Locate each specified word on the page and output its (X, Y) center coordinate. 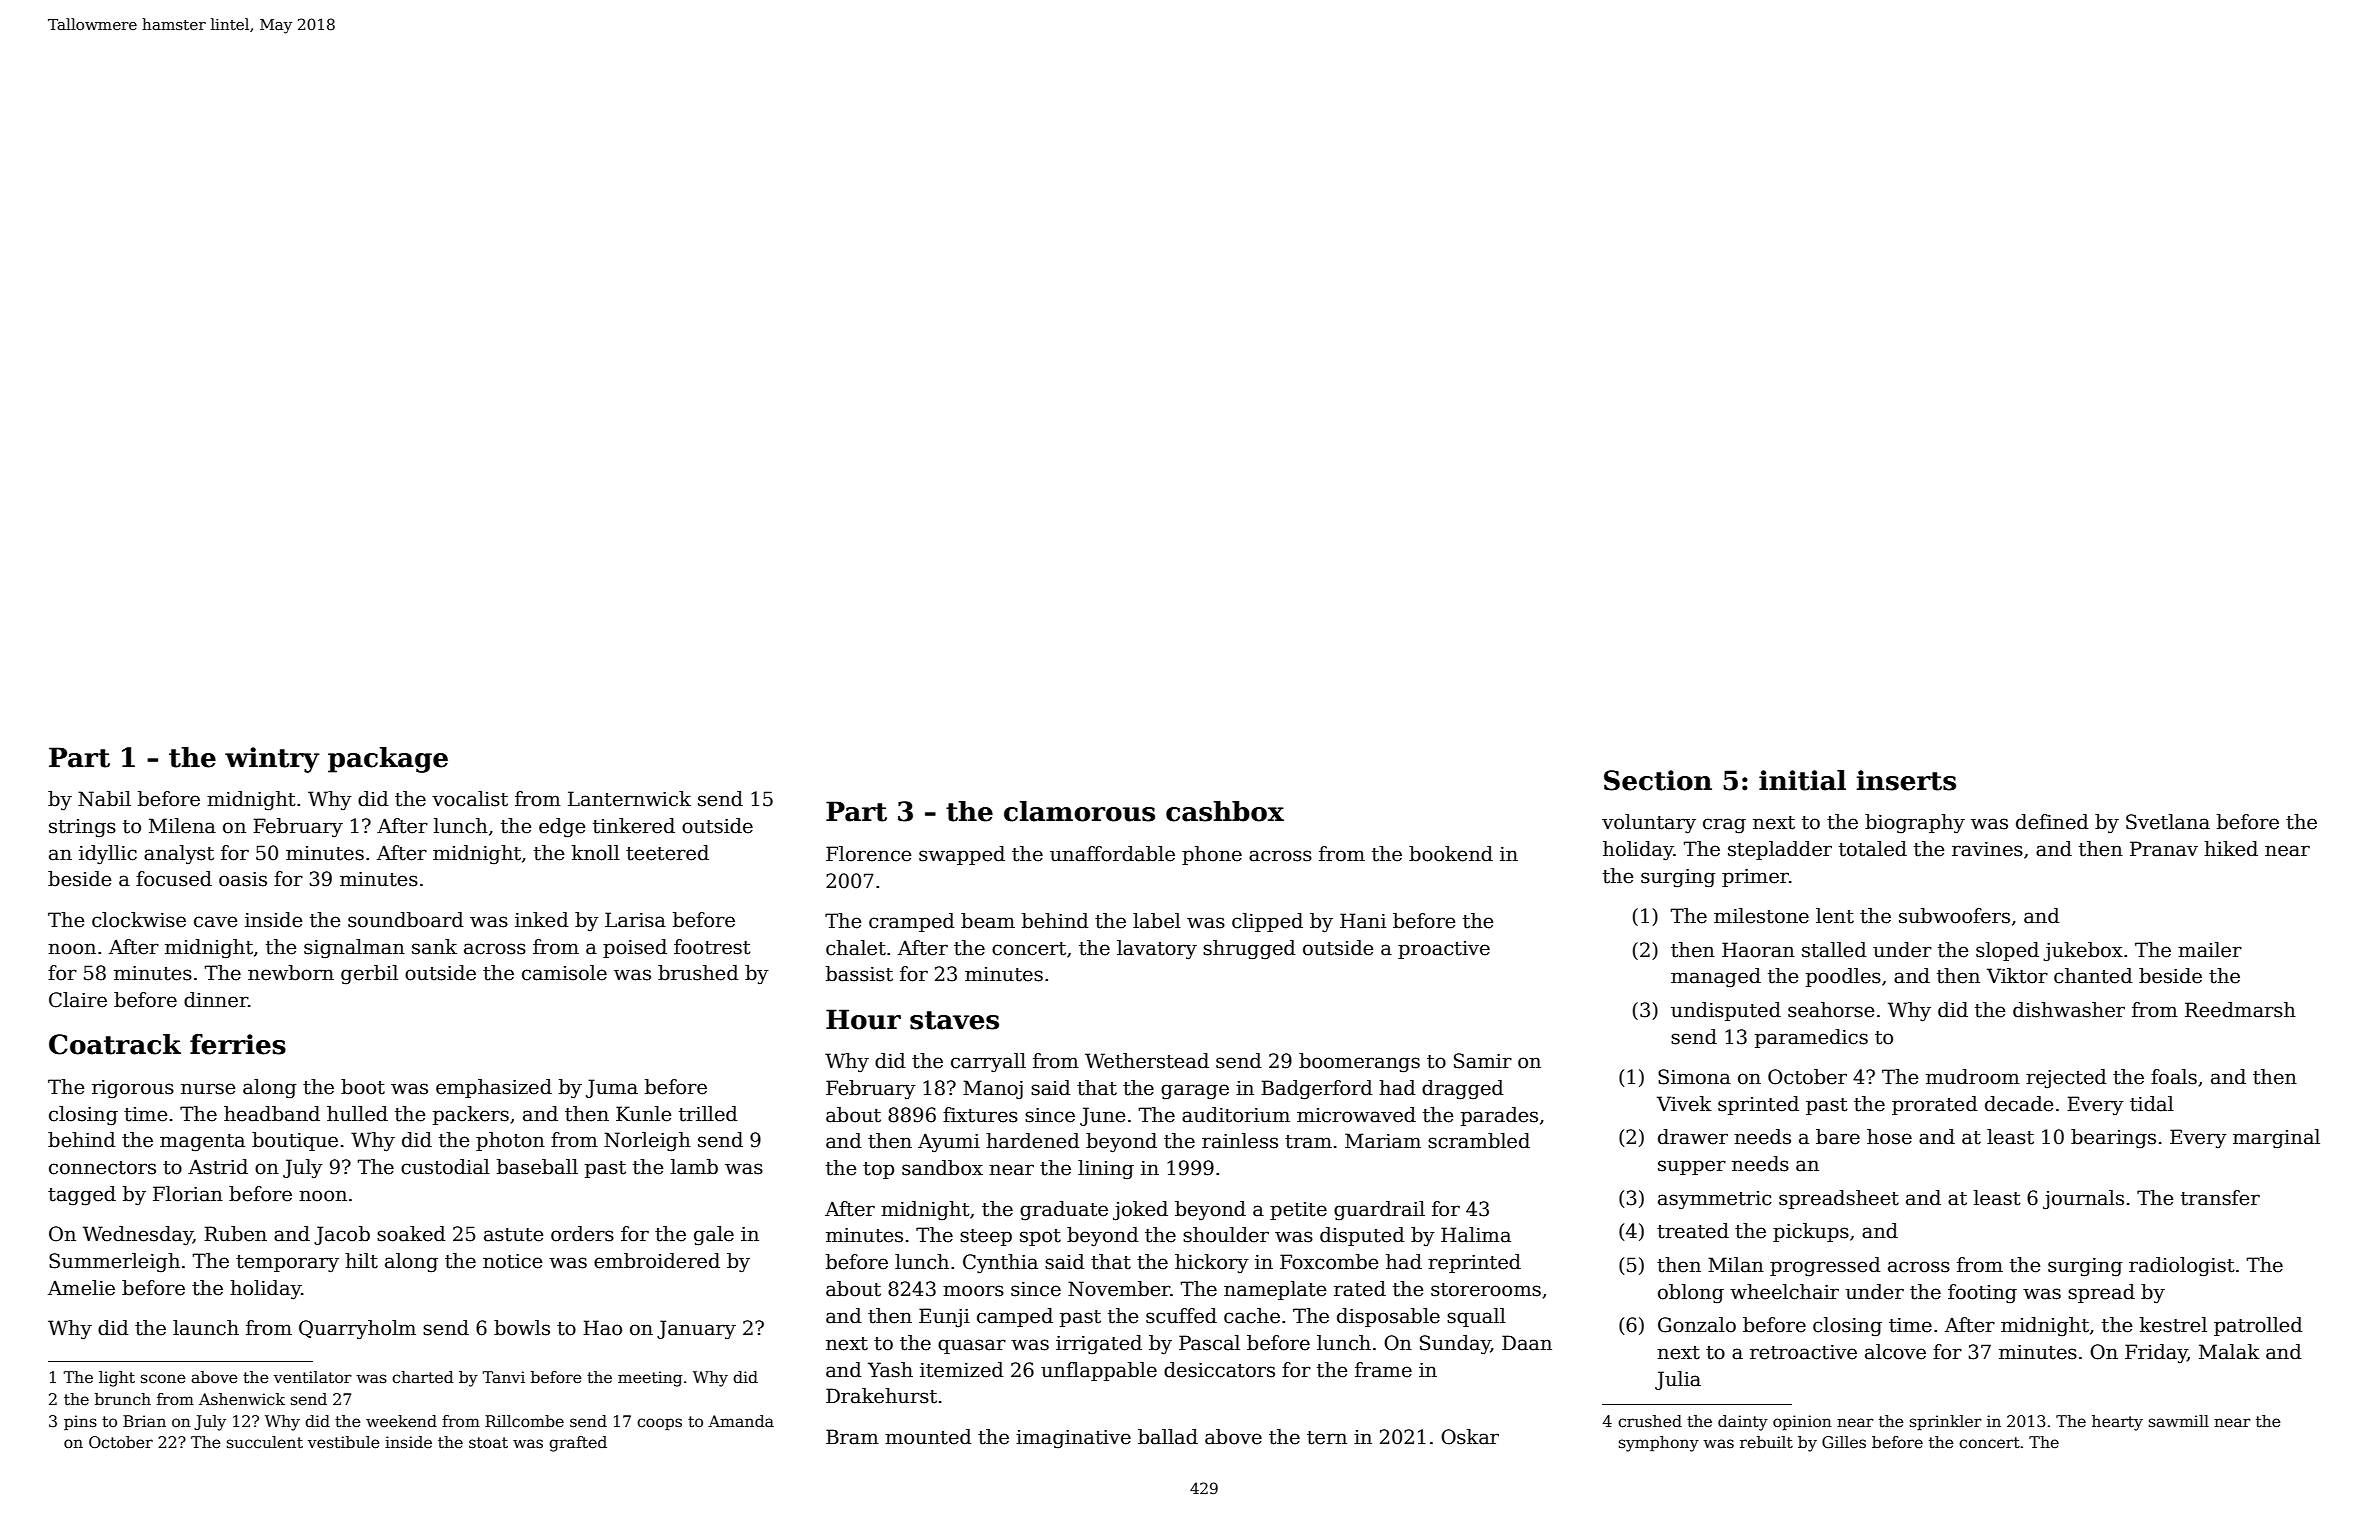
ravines (1987, 849)
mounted (928, 1437)
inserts (1906, 780)
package (388, 760)
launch (206, 1328)
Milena (182, 826)
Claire (78, 1000)
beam (988, 921)
